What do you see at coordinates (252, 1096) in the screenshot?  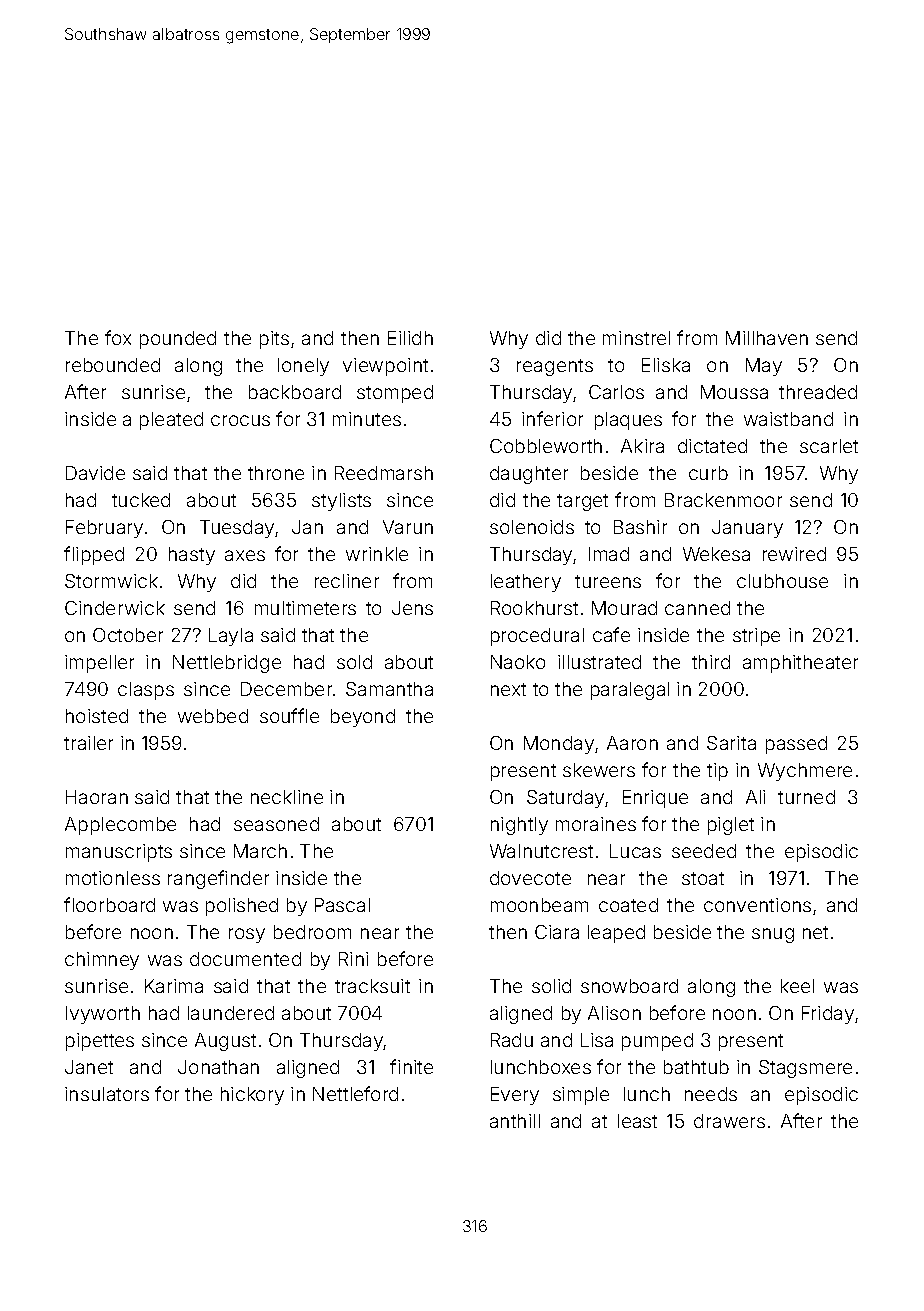 I see `hickory` at bounding box center [252, 1096].
